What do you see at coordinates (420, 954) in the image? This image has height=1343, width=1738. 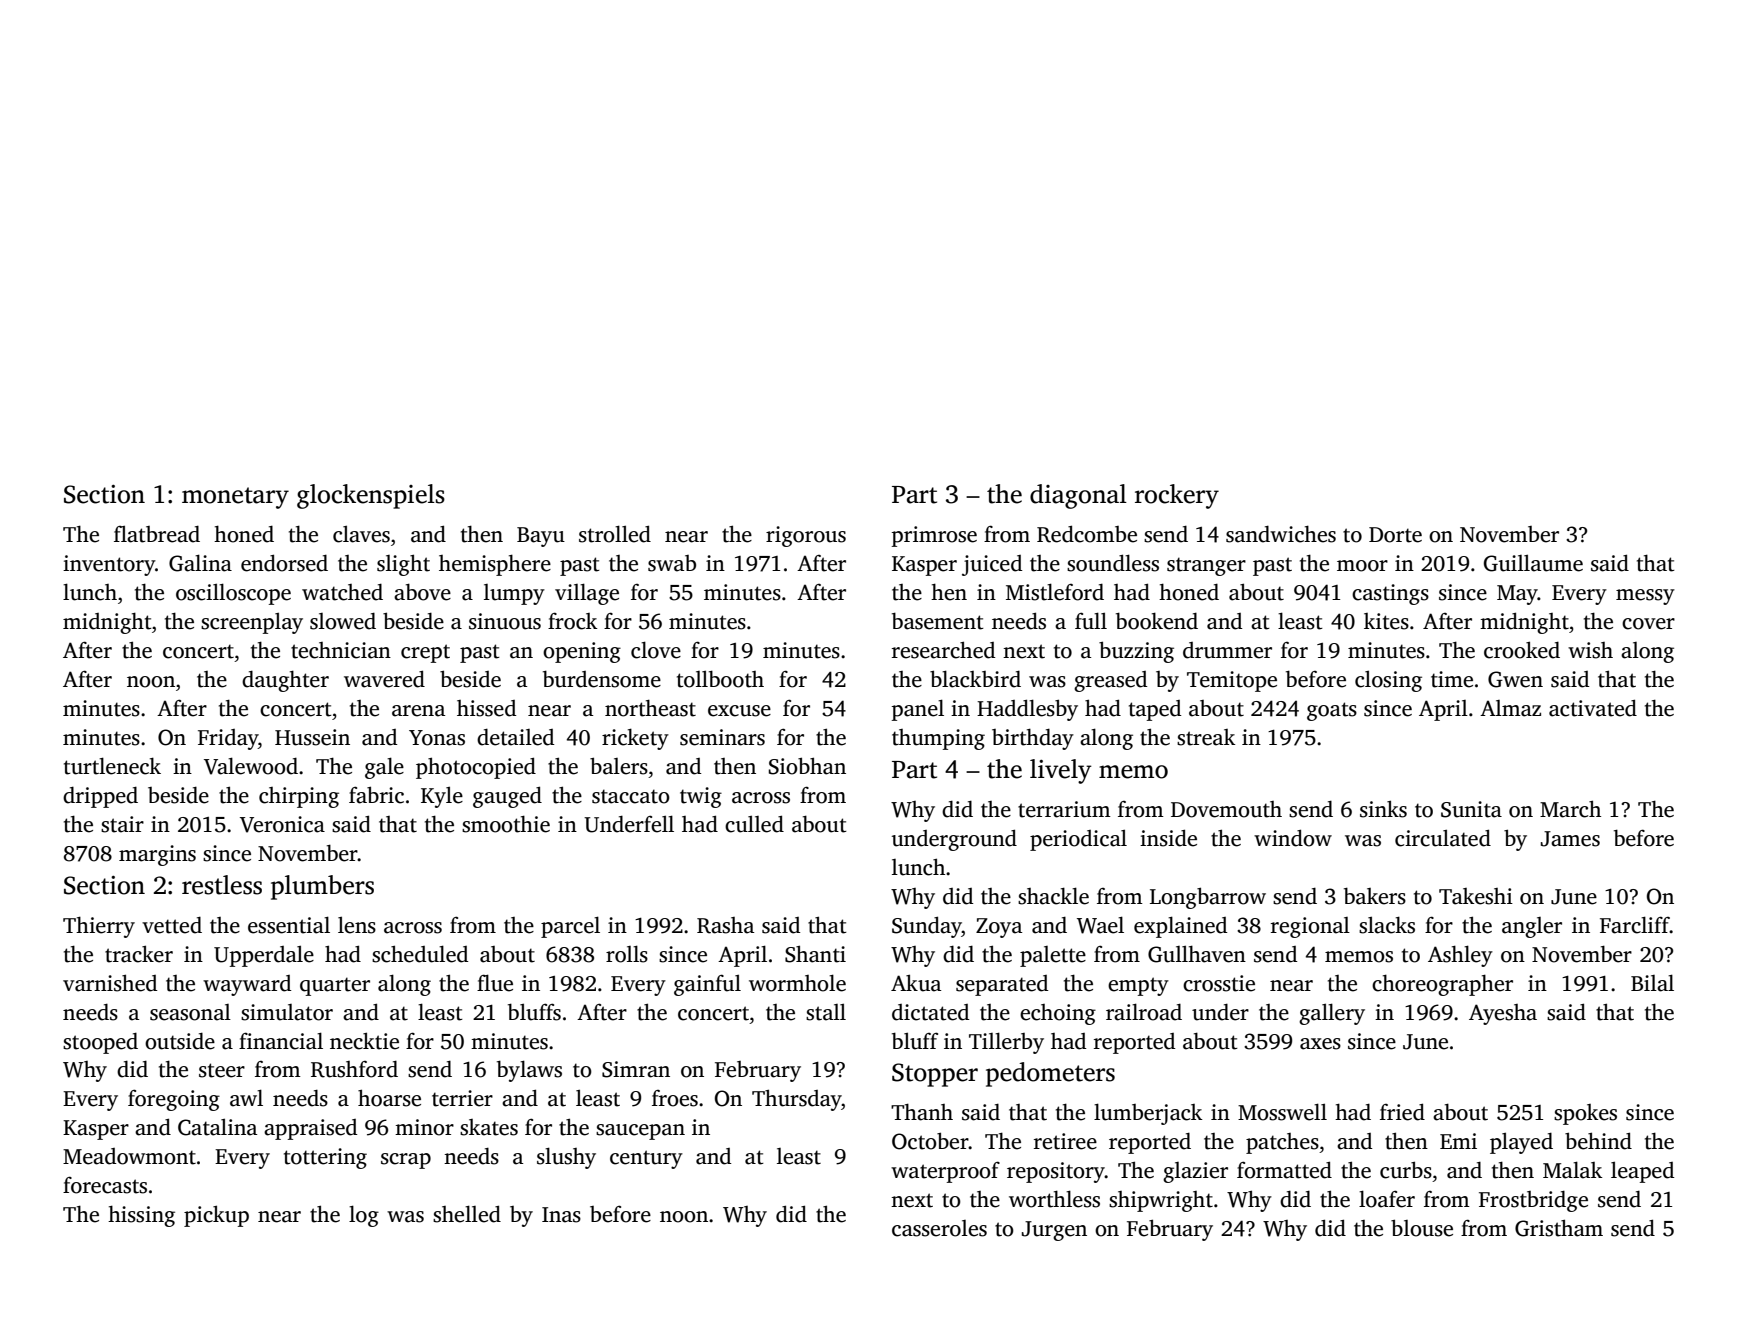 I see `scheduled` at bounding box center [420, 954].
